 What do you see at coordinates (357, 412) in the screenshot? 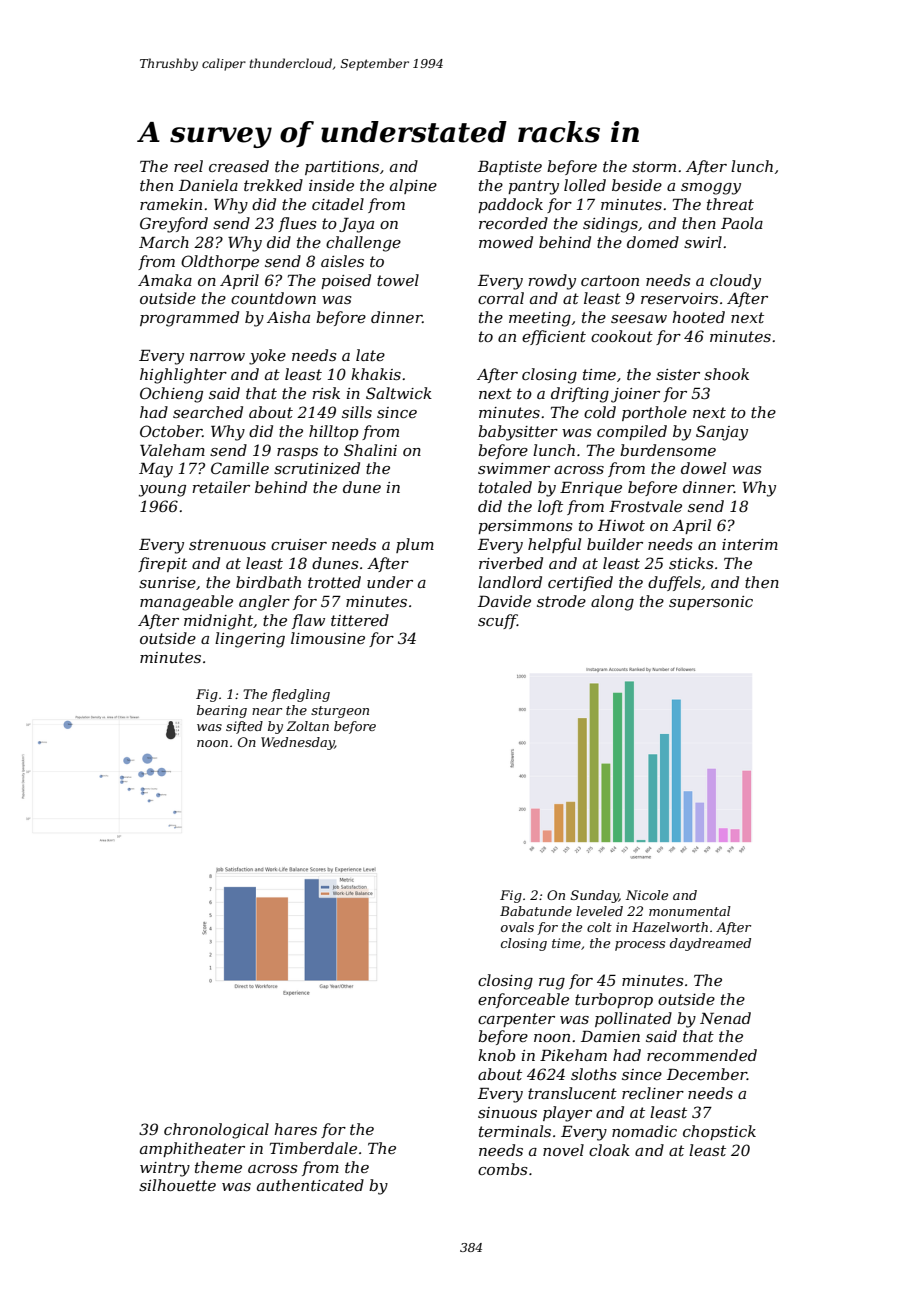
I see `sills` at bounding box center [357, 412].
